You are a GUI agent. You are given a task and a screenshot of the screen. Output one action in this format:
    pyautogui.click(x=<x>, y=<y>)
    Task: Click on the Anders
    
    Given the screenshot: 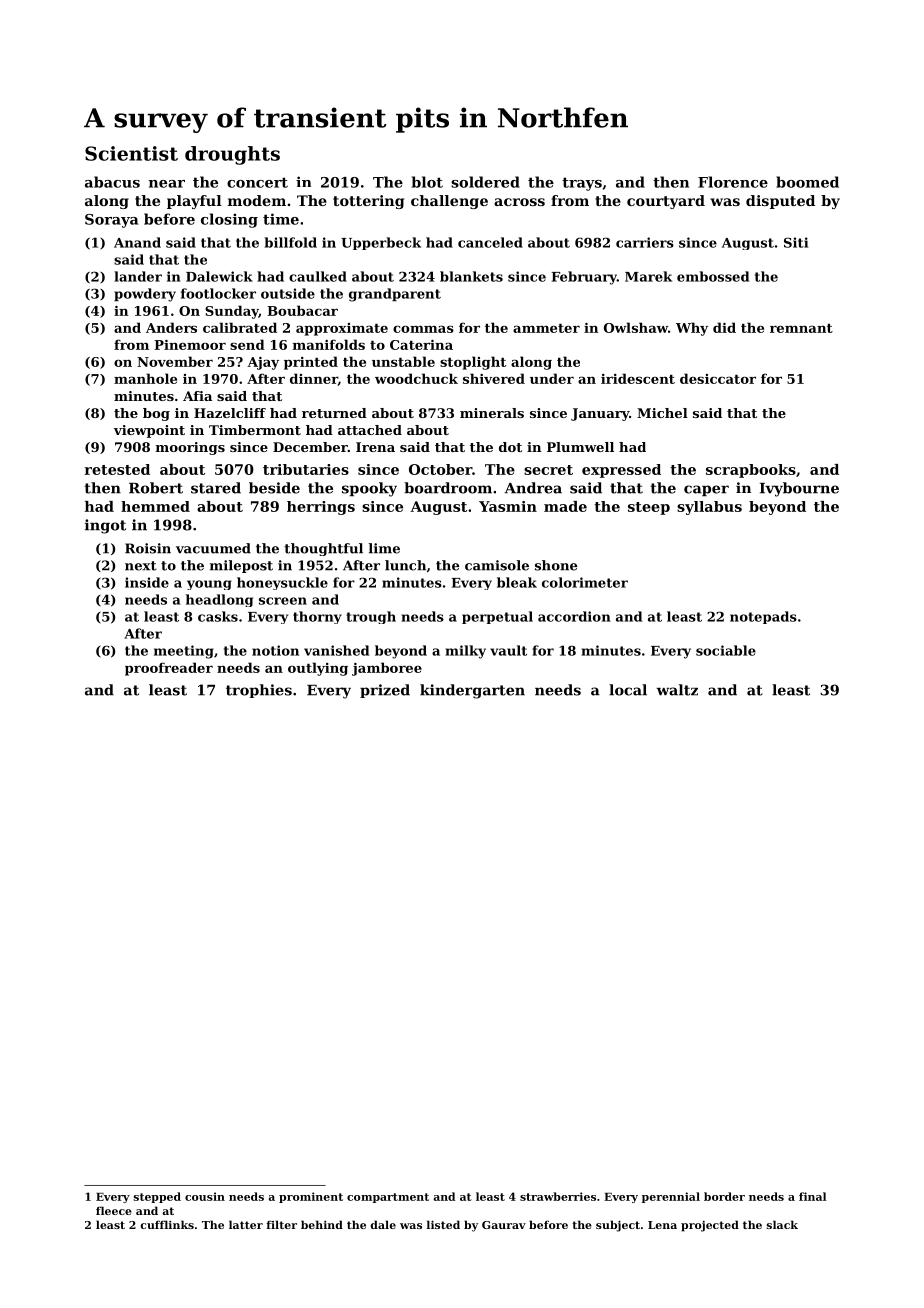 What is the action you would take?
    pyautogui.click(x=171, y=327)
